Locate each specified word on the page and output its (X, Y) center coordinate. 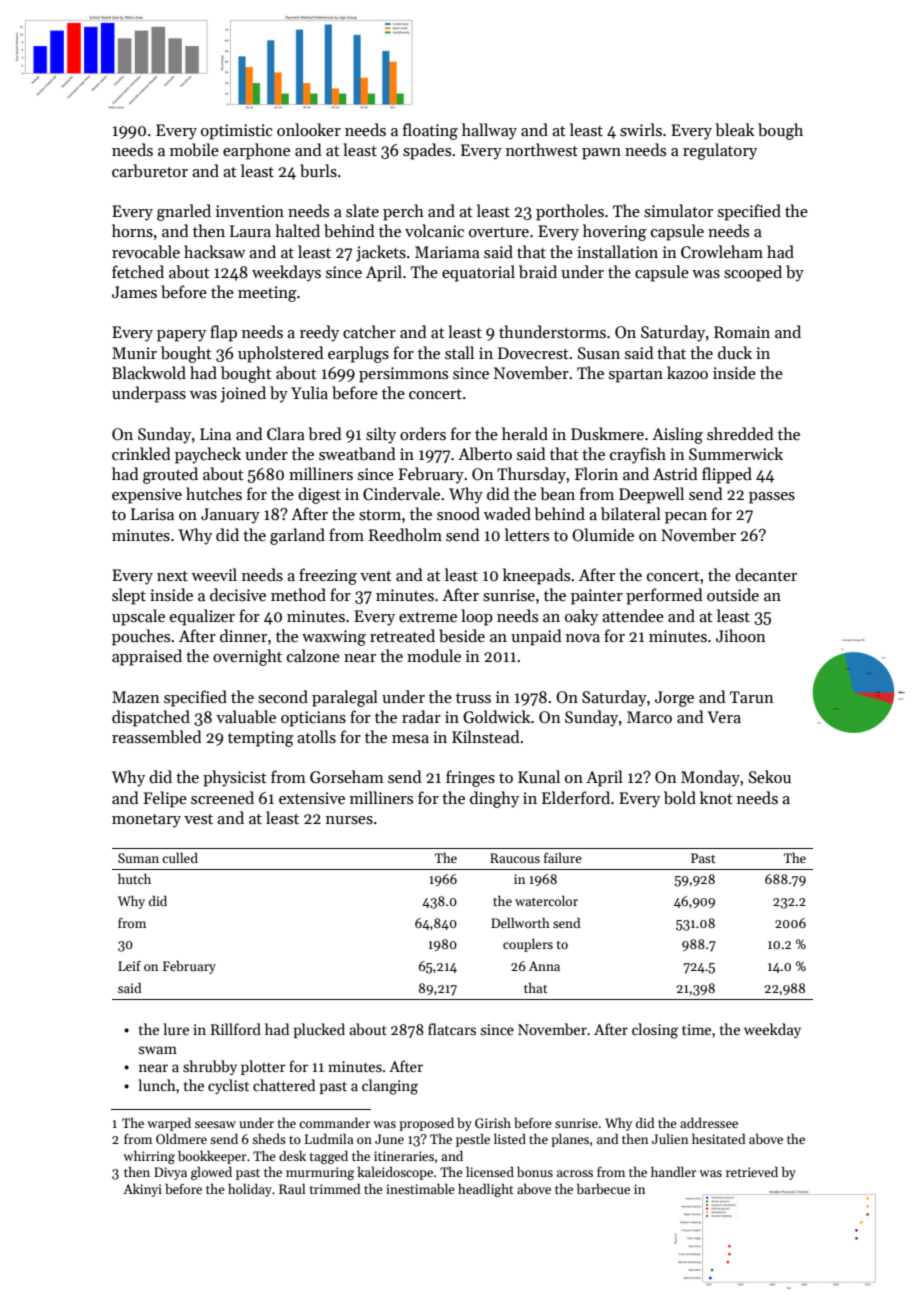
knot (716, 797)
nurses (349, 820)
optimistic (237, 132)
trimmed (334, 1188)
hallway (489, 131)
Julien (670, 1138)
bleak (735, 130)
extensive (312, 798)
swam (158, 1050)
